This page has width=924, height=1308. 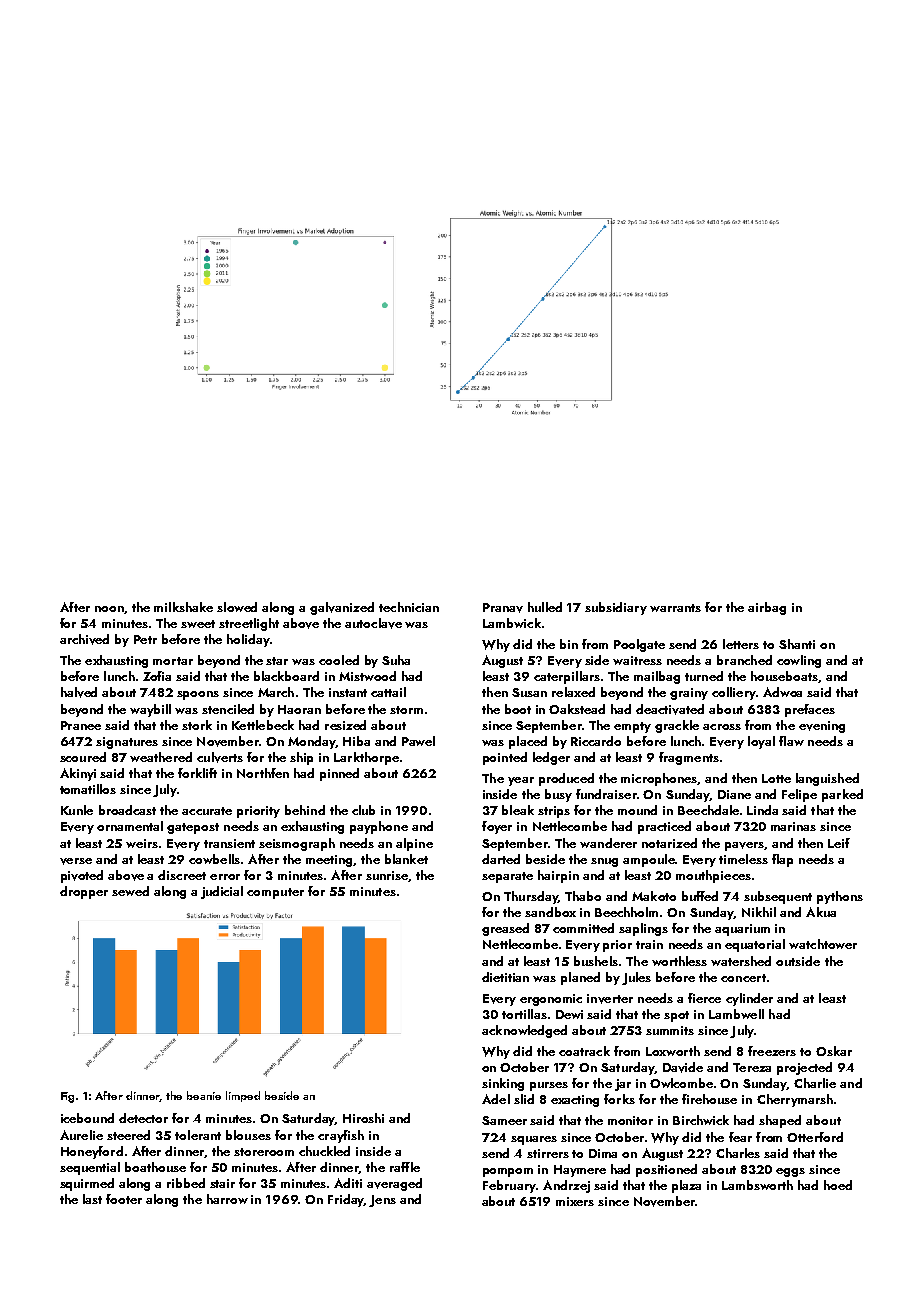 What do you see at coordinates (795, 1100) in the page?
I see `Cherrymarsh` at bounding box center [795, 1100].
